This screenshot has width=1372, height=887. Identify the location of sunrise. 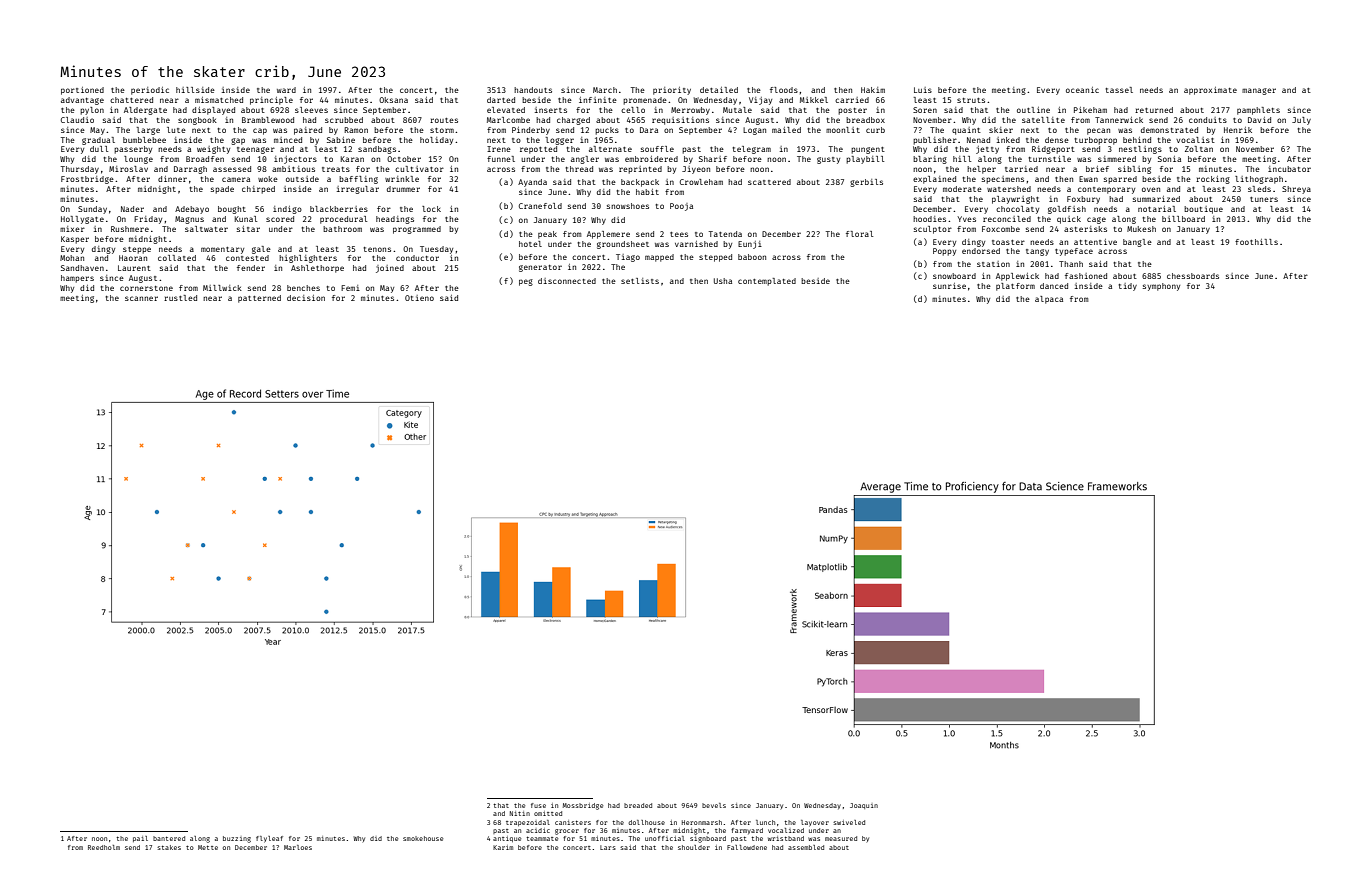
(949, 286).
